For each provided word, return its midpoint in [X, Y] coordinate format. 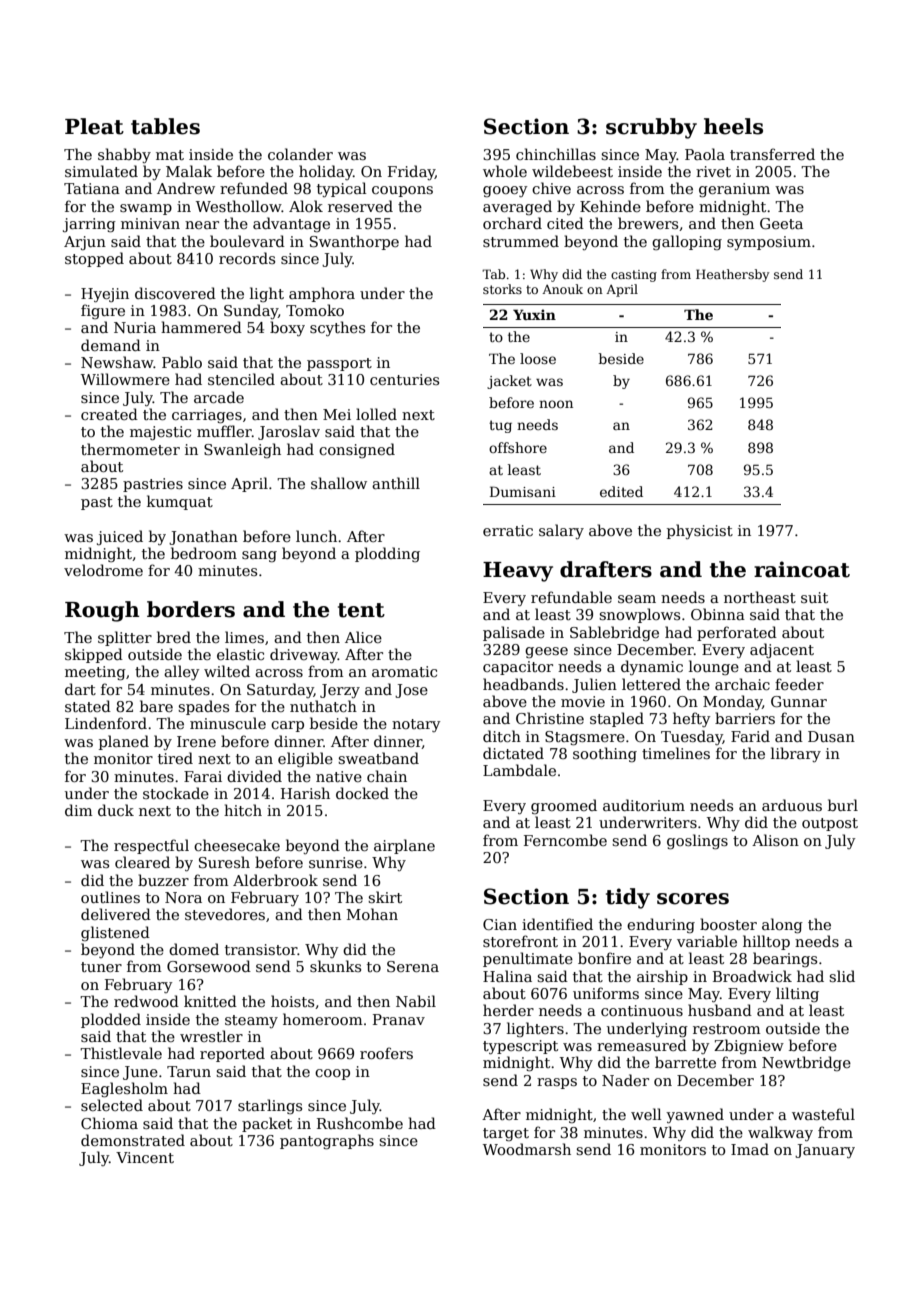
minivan [150, 223]
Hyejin [105, 295]
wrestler [211, 1036]
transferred [772, 154]
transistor [261, 949]
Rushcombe [360, 1123]
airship [662, 977]
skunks [335, 966]
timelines [676, 753]
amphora [322, 294]
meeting [95, 673]
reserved [360, 206]
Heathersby [732, 275]
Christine [550, 718]
